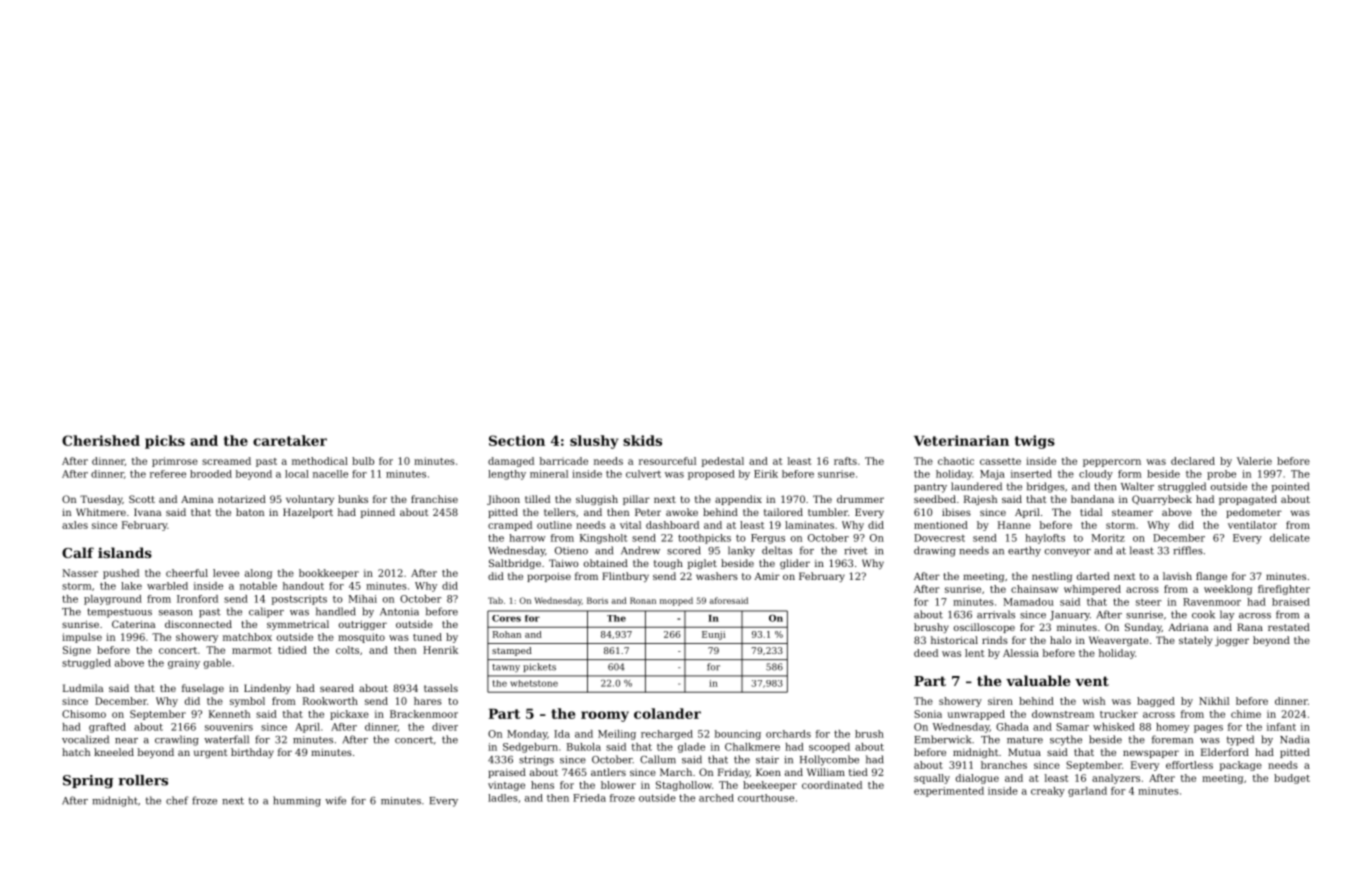 The image size is (1372, 887). What do you see at coordinates (1025, 740) in the screenshot?
I see `mature` at bounding box center [1025, 740].
